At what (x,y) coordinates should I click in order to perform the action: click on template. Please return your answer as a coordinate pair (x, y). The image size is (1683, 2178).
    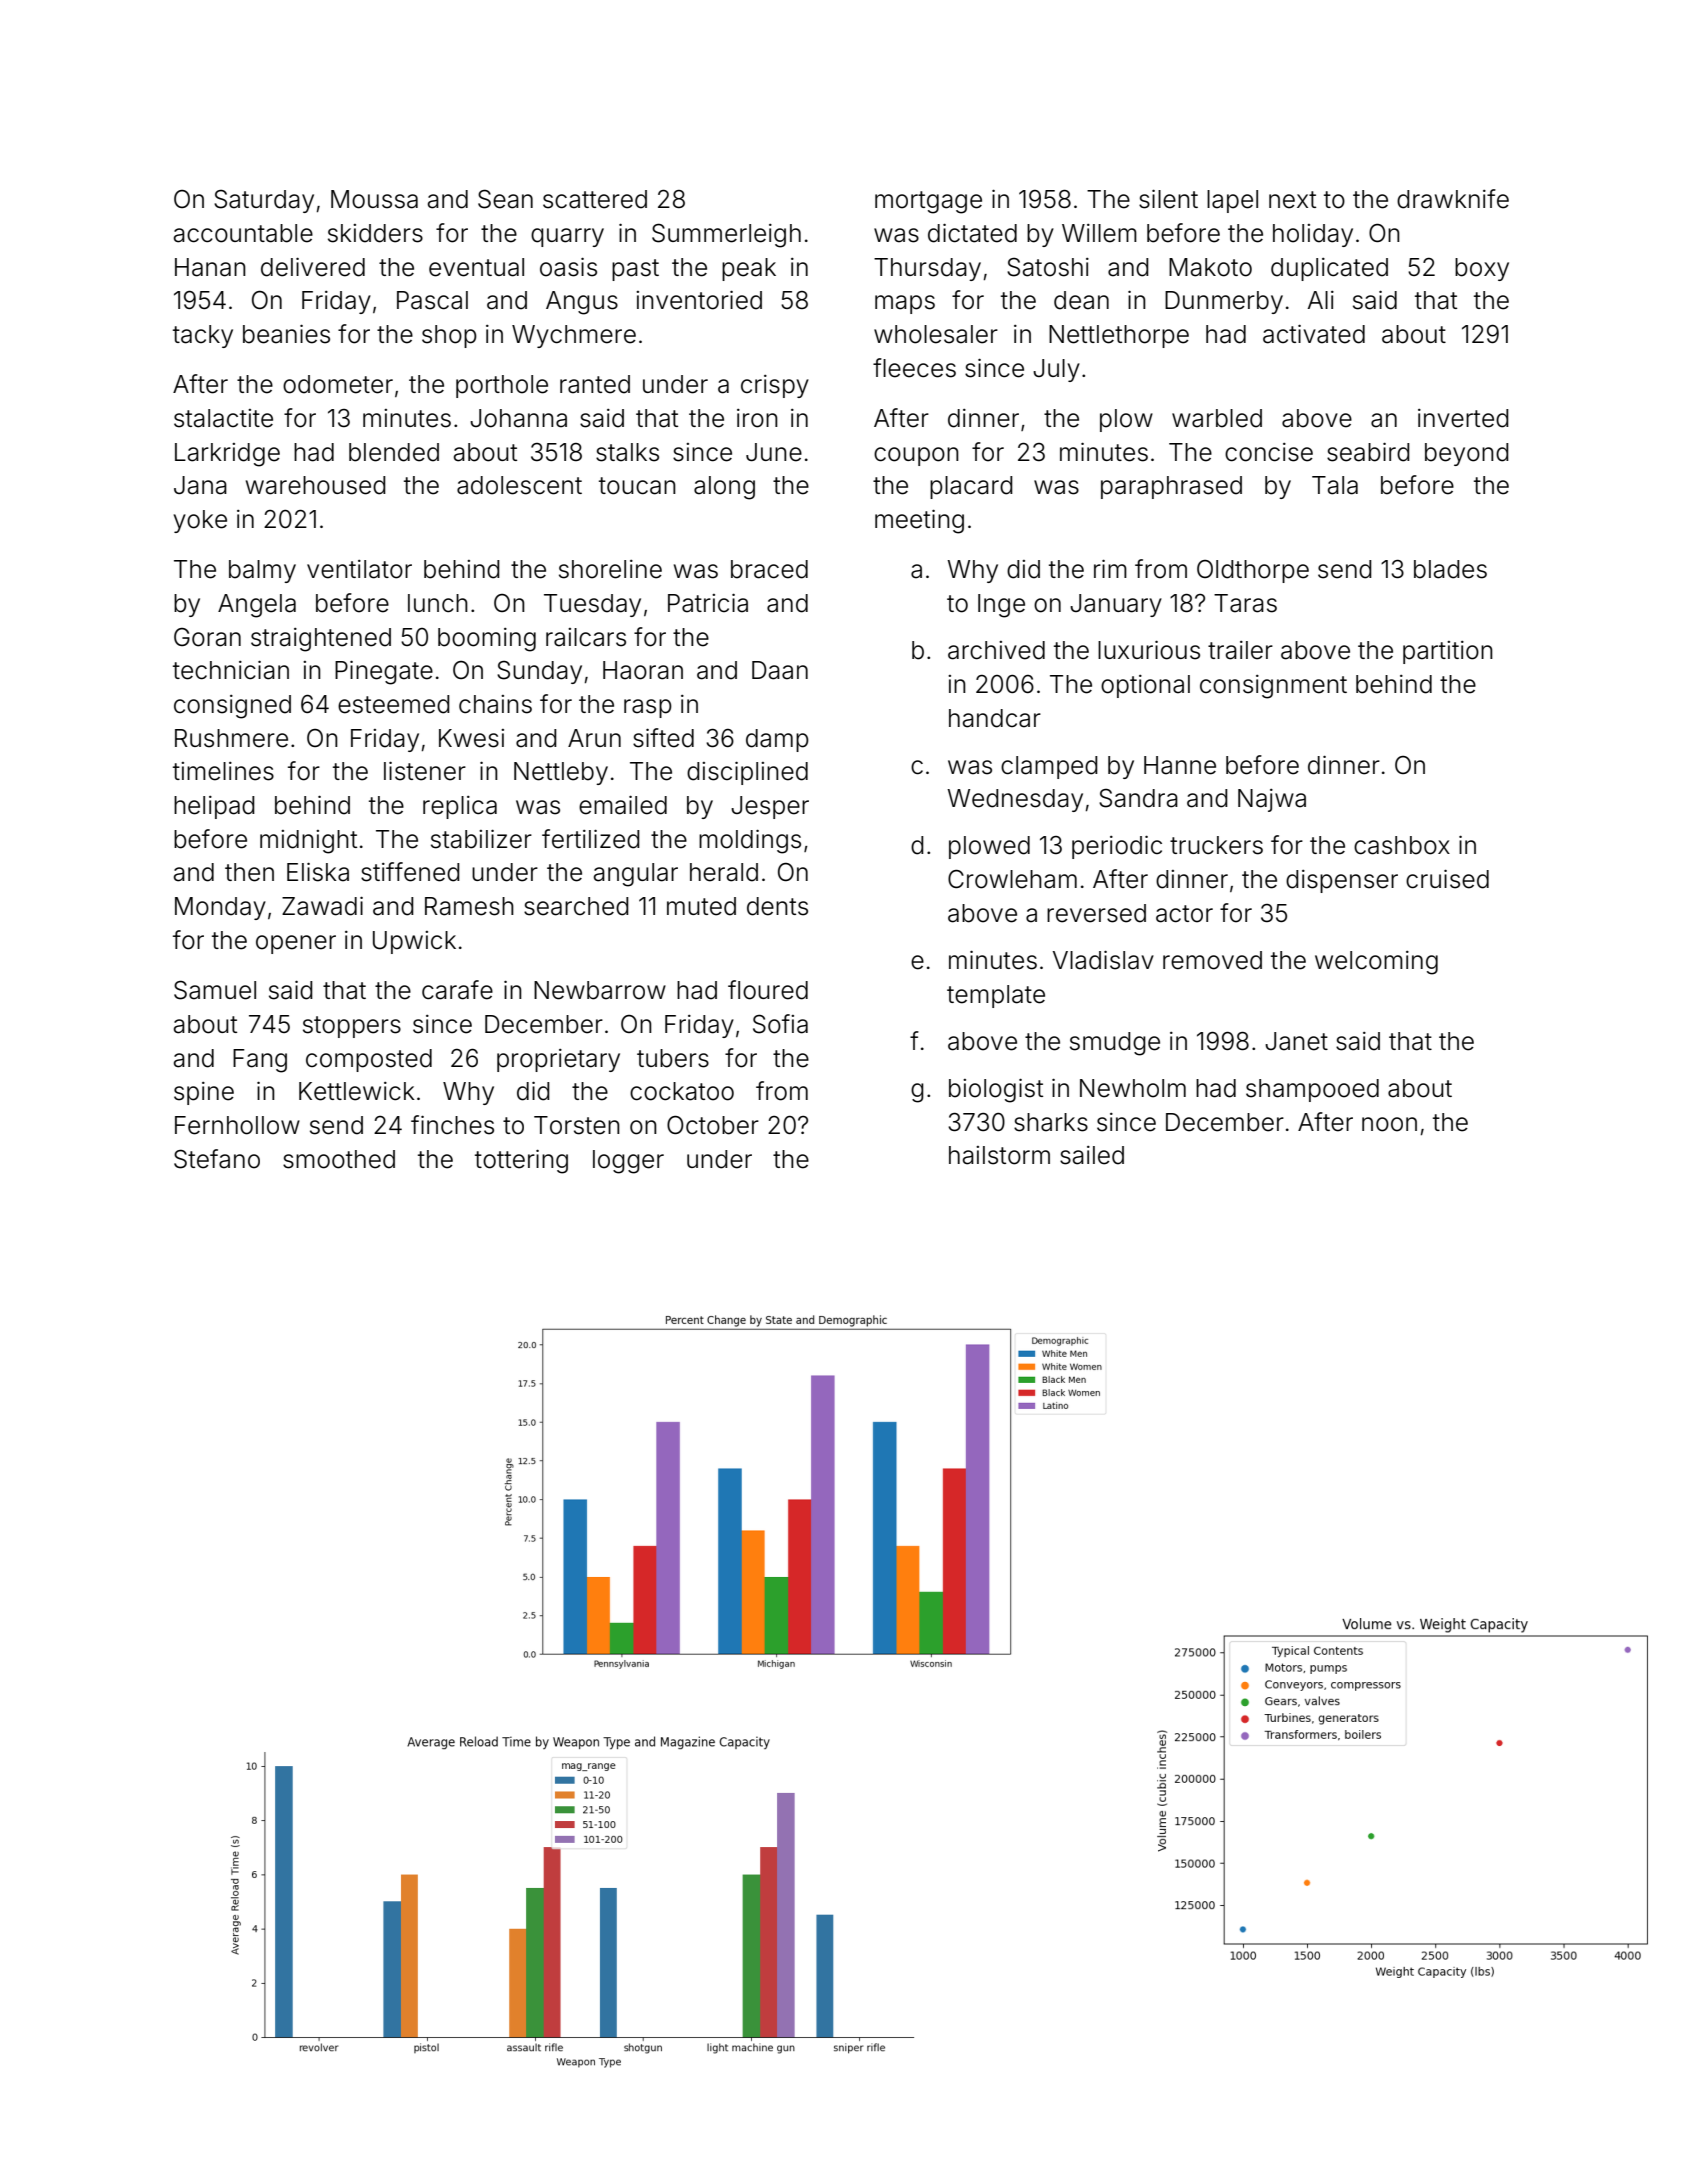
    Looking at the image, I should click on (996, 996).
